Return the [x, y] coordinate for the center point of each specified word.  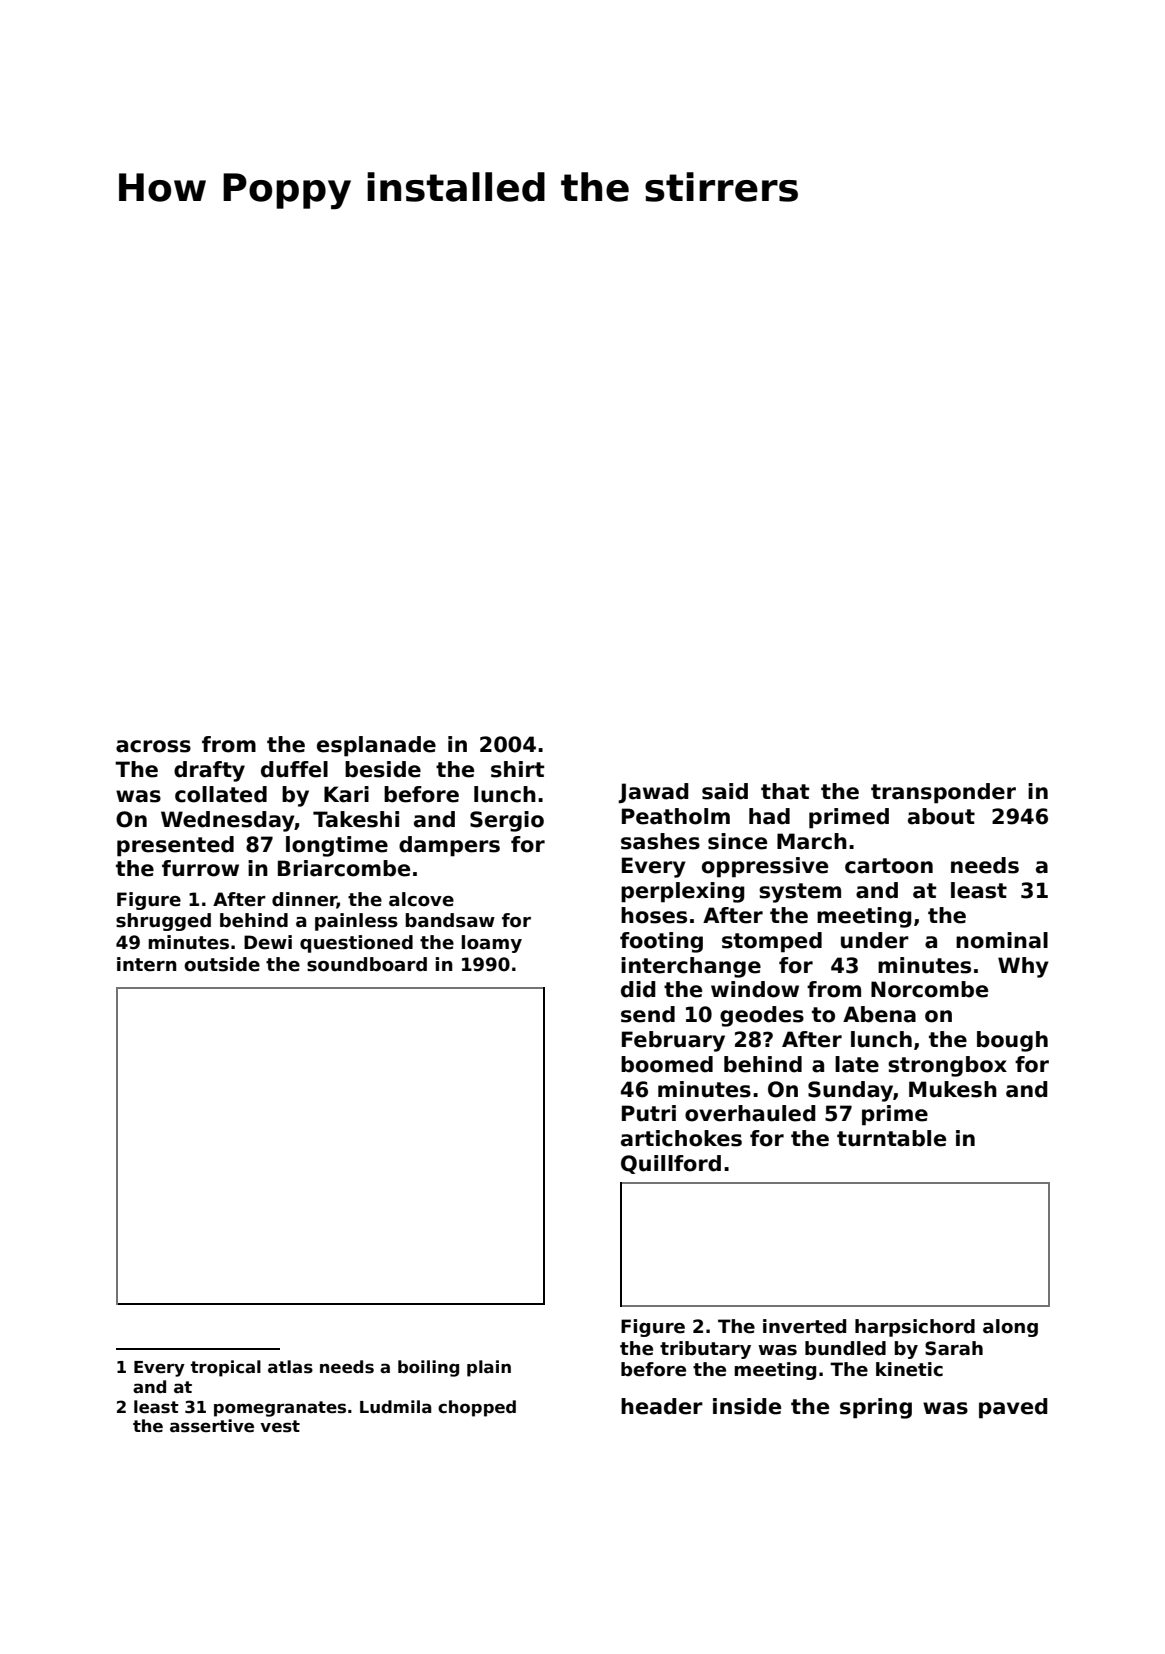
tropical [226, 1368]
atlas [290, 1367]
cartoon [889, 866]
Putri [649, 1113]
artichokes [681, 1138]
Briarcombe [344, 868]
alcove [421, 899]
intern [147, 964]
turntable [891, 1138]
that [785, 791]
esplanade [376, 746]
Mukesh [953, 1089]
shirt [518, 769]
